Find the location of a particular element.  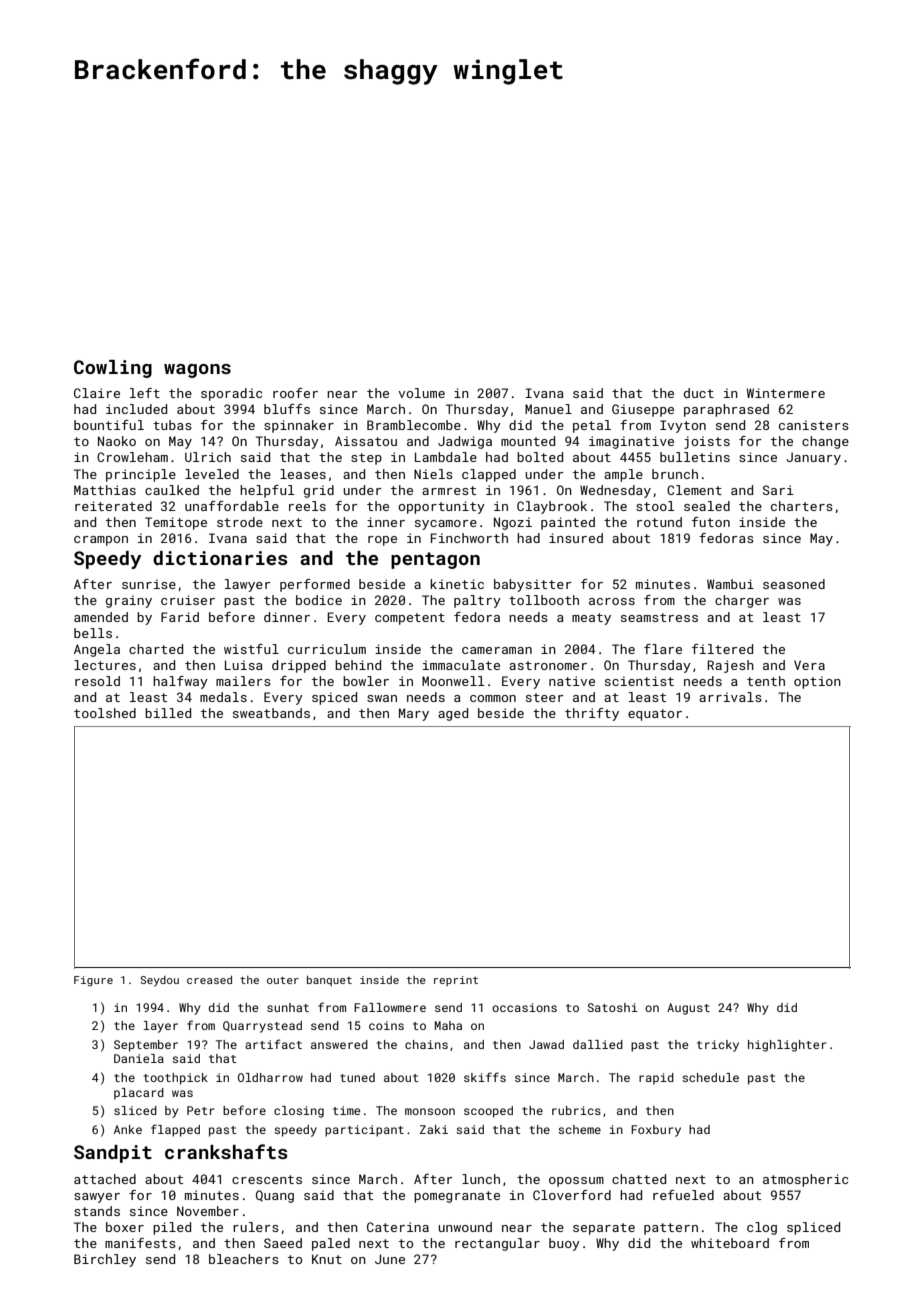

sporadic is located at coordinates (231, 394).
